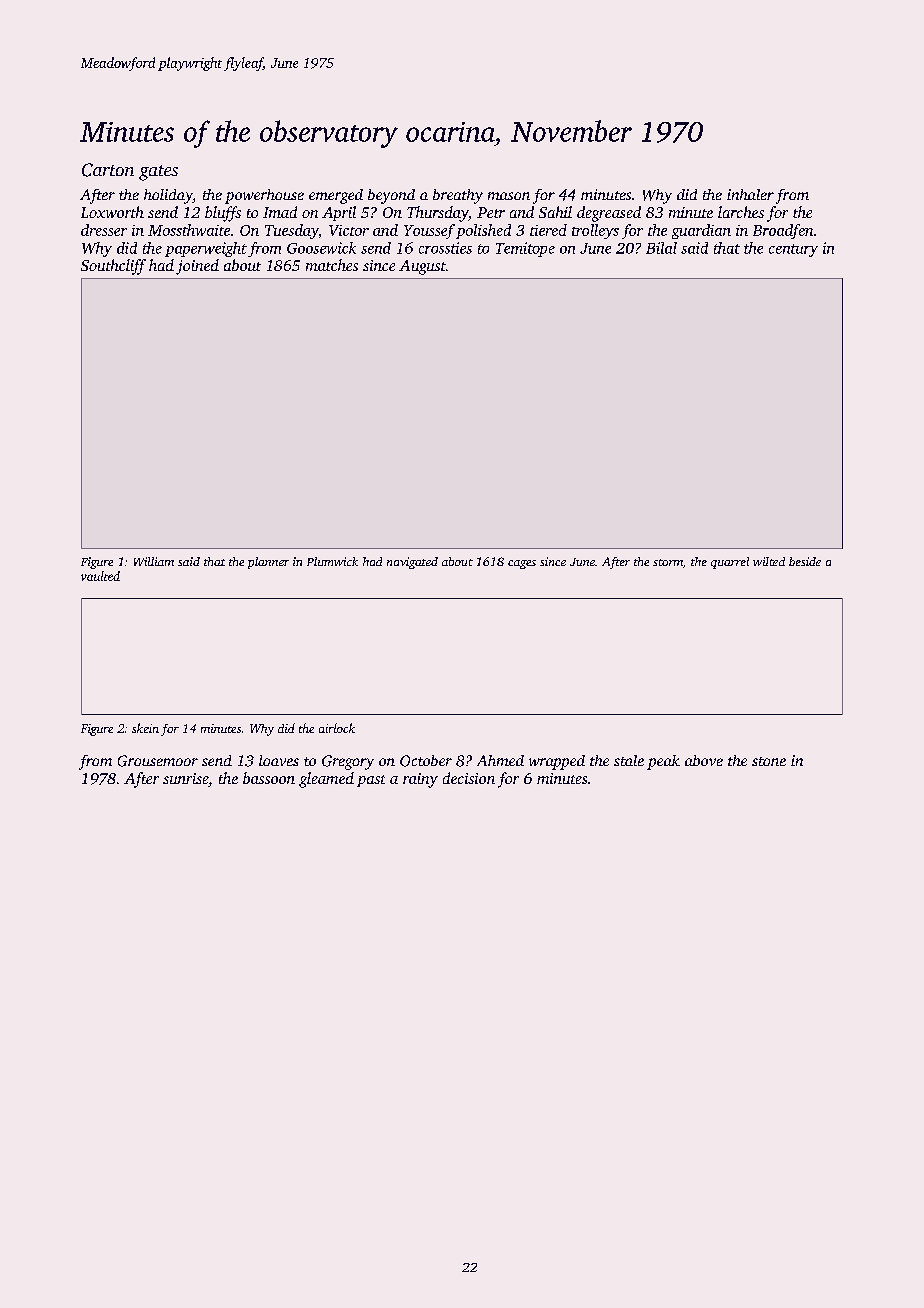  What do you see at coordinates (750, 194) in the screenshot?
I see `inhaler` at bounding box center [750, 194].
